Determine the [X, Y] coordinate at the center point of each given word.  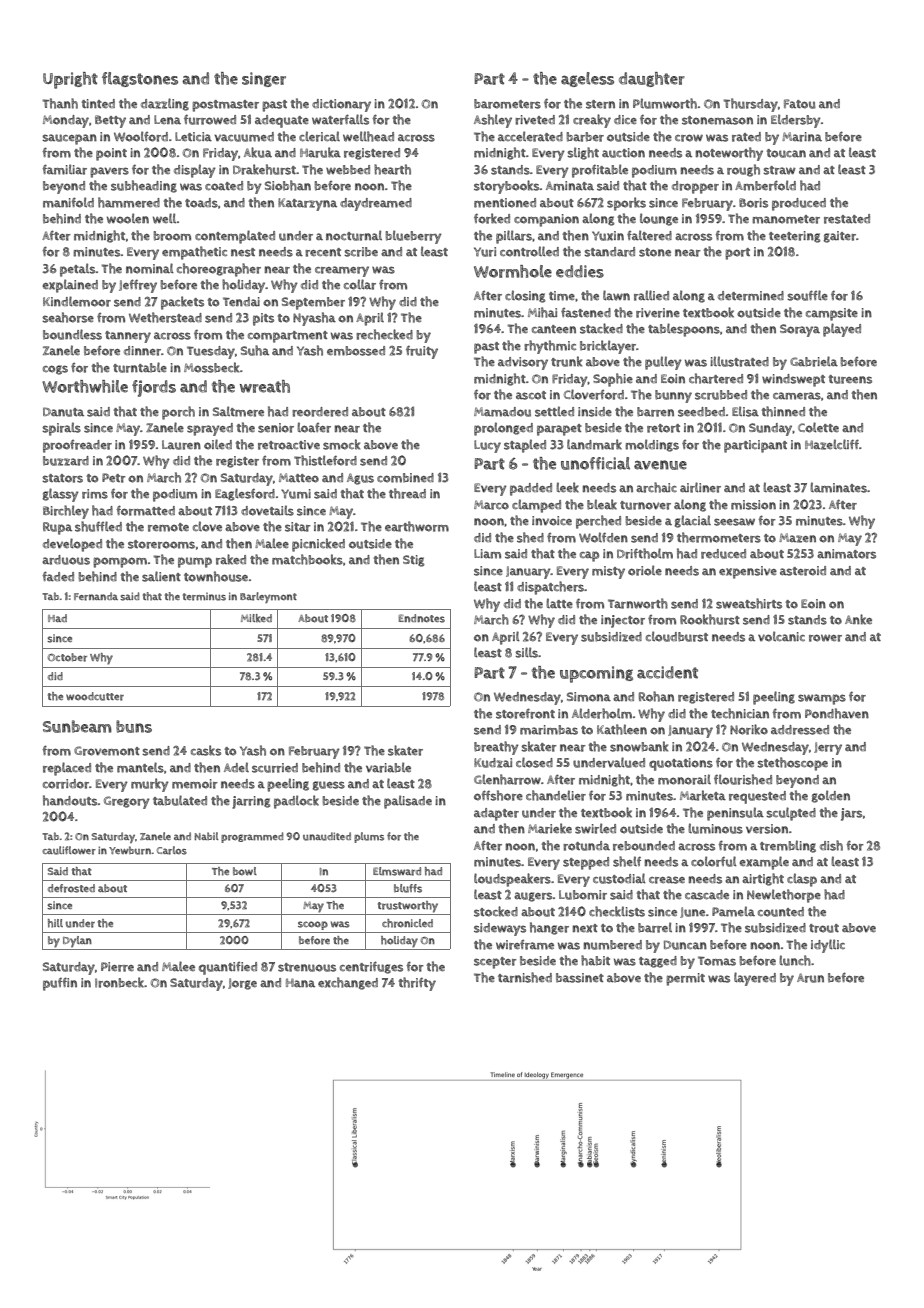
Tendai [241, 302]
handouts [70, 800]
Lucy [487, 446]
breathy [496, 748]
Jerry [828, 748]
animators [846, 554]
